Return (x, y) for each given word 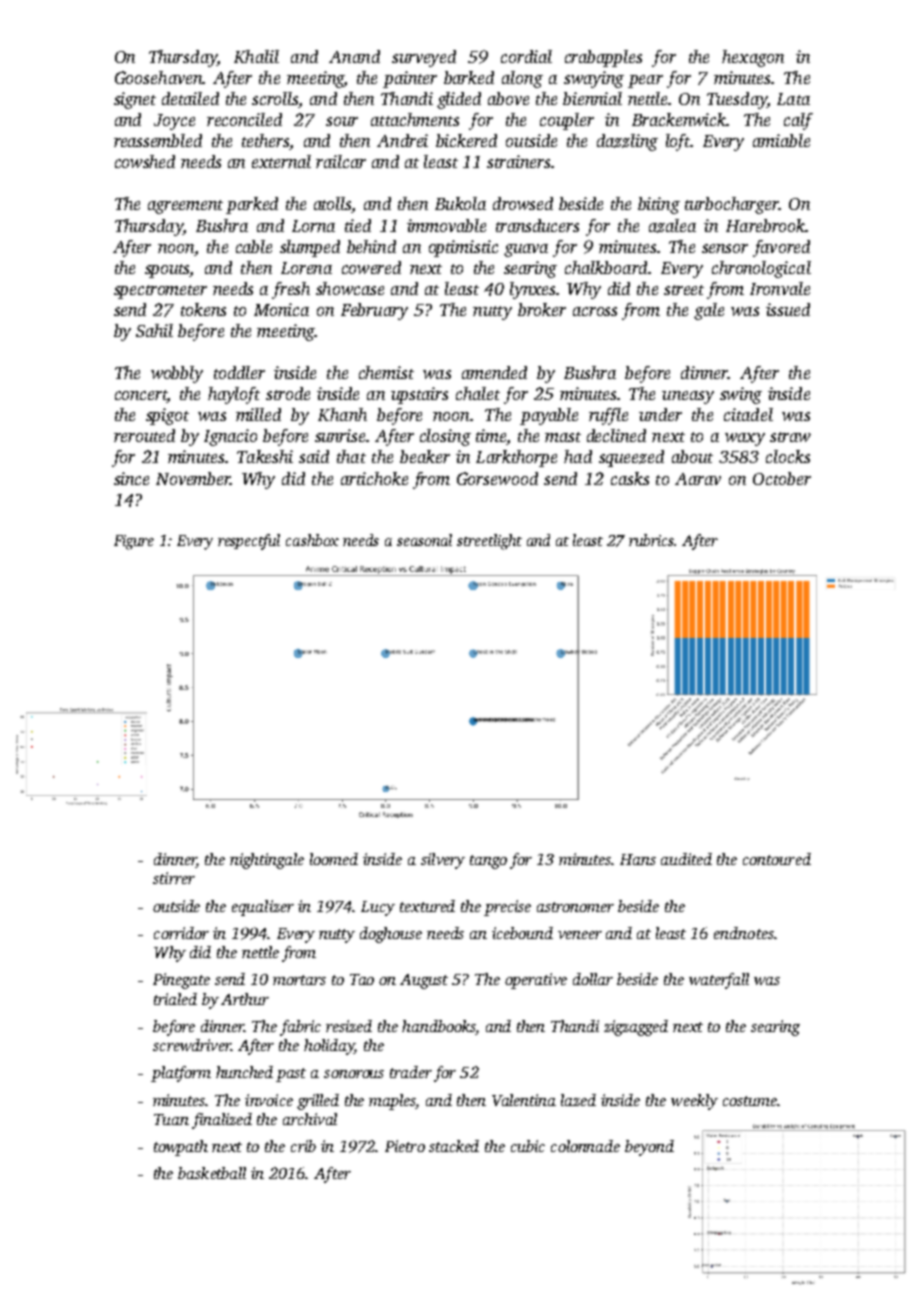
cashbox (312, 540)
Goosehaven (158, 77)
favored (781, 248)
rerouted (144, 435)
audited (686, 859)
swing (741, 395)
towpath (181, 1148)
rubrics (652, 540)
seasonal (424, 540)
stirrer (174, 878)
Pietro (405, 1146)
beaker (425, 456)
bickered (466, 140)
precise (507, 908)
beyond (649, 1148)
